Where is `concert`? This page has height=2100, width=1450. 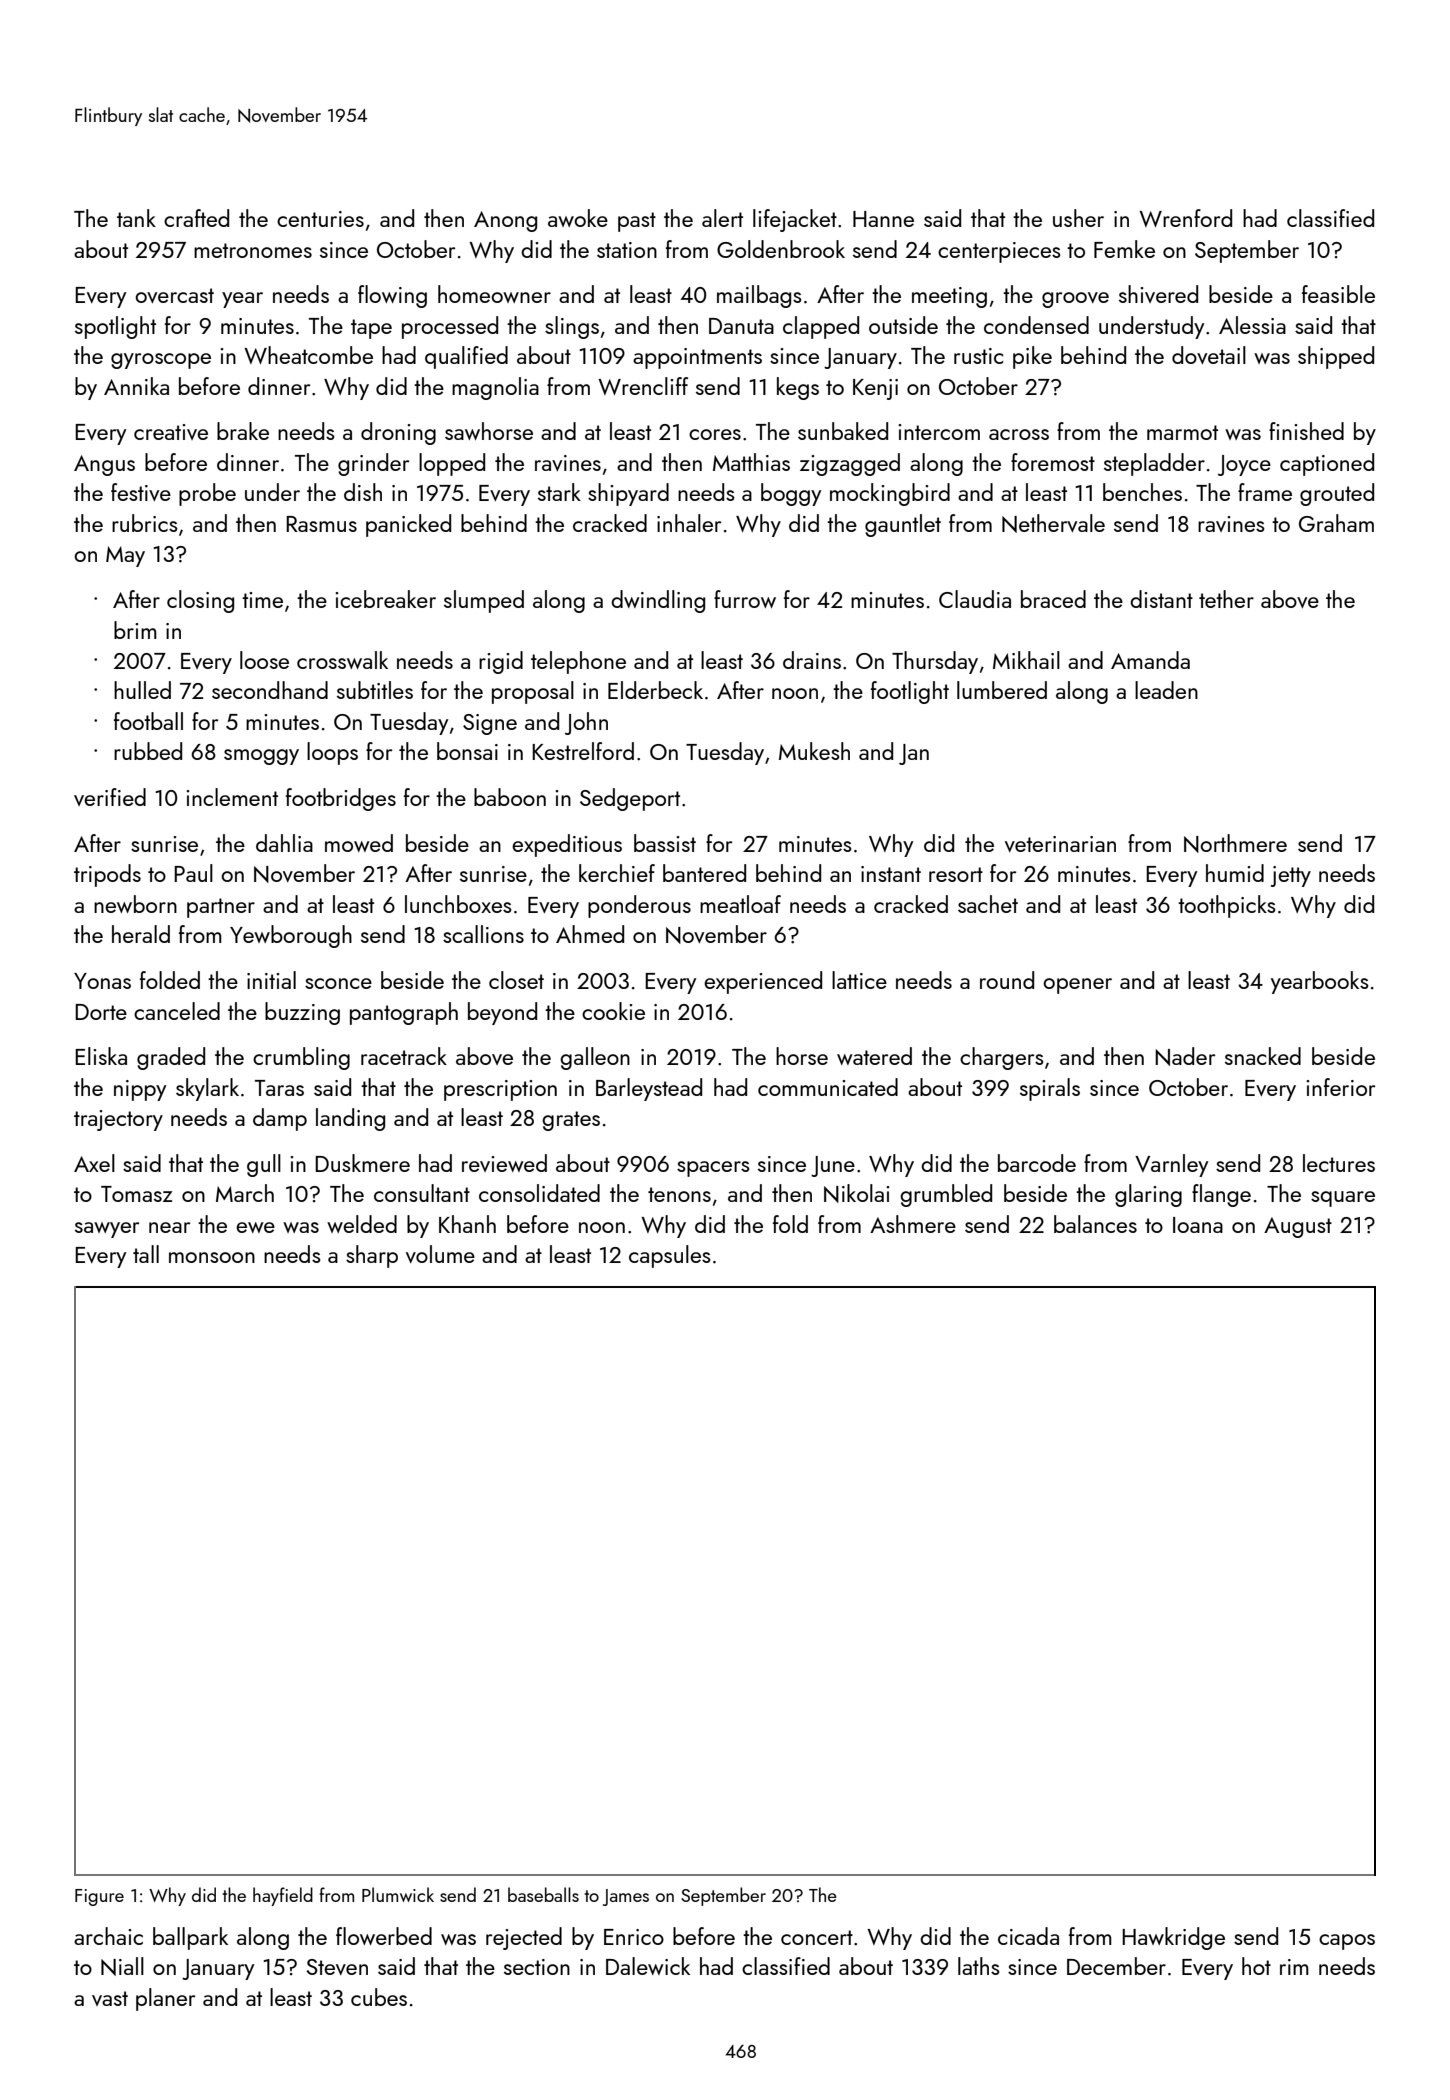 concert is located at coordinates (817, 1937).
